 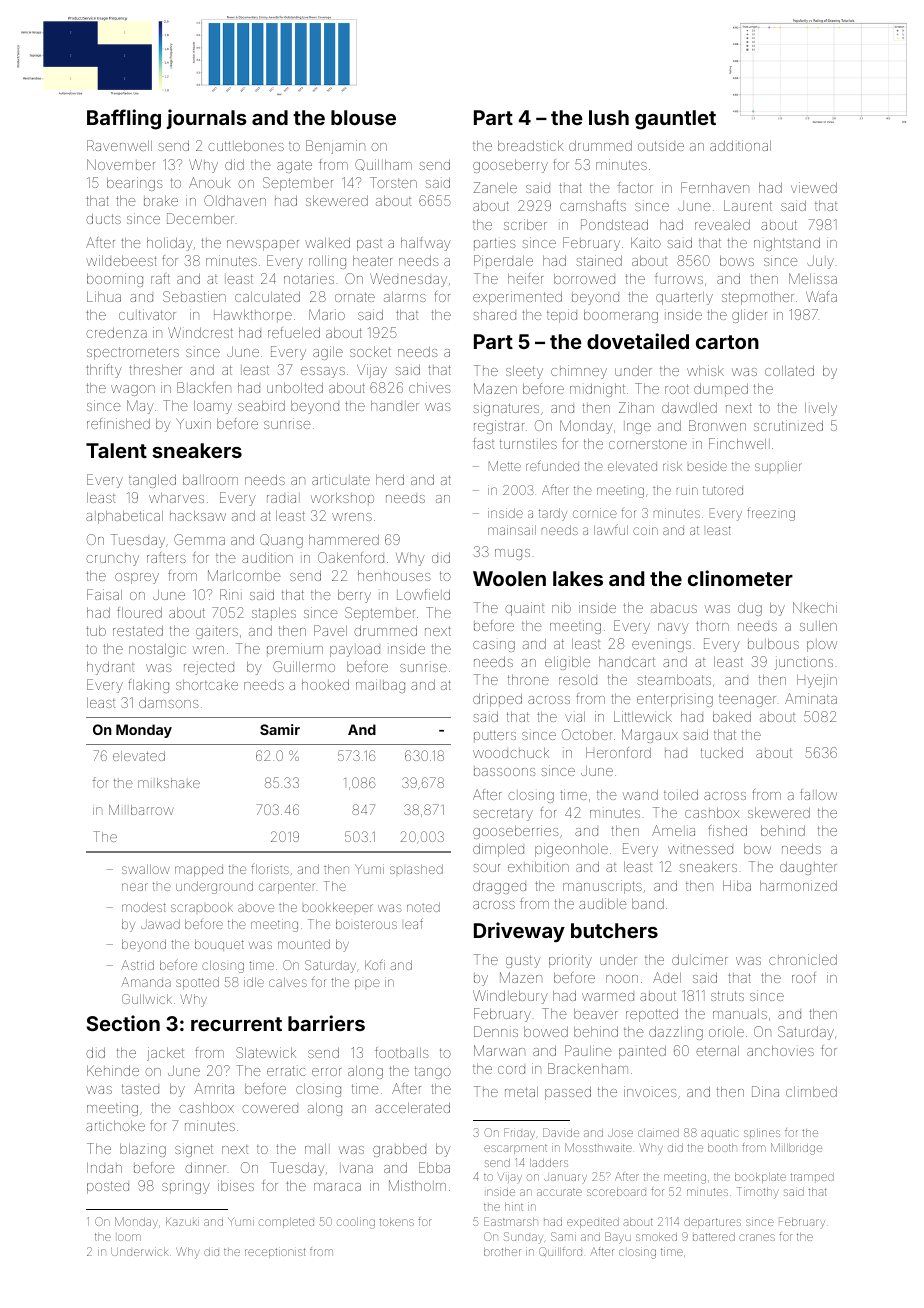 I want to click on Baffling, so click(x=124, y=119).
